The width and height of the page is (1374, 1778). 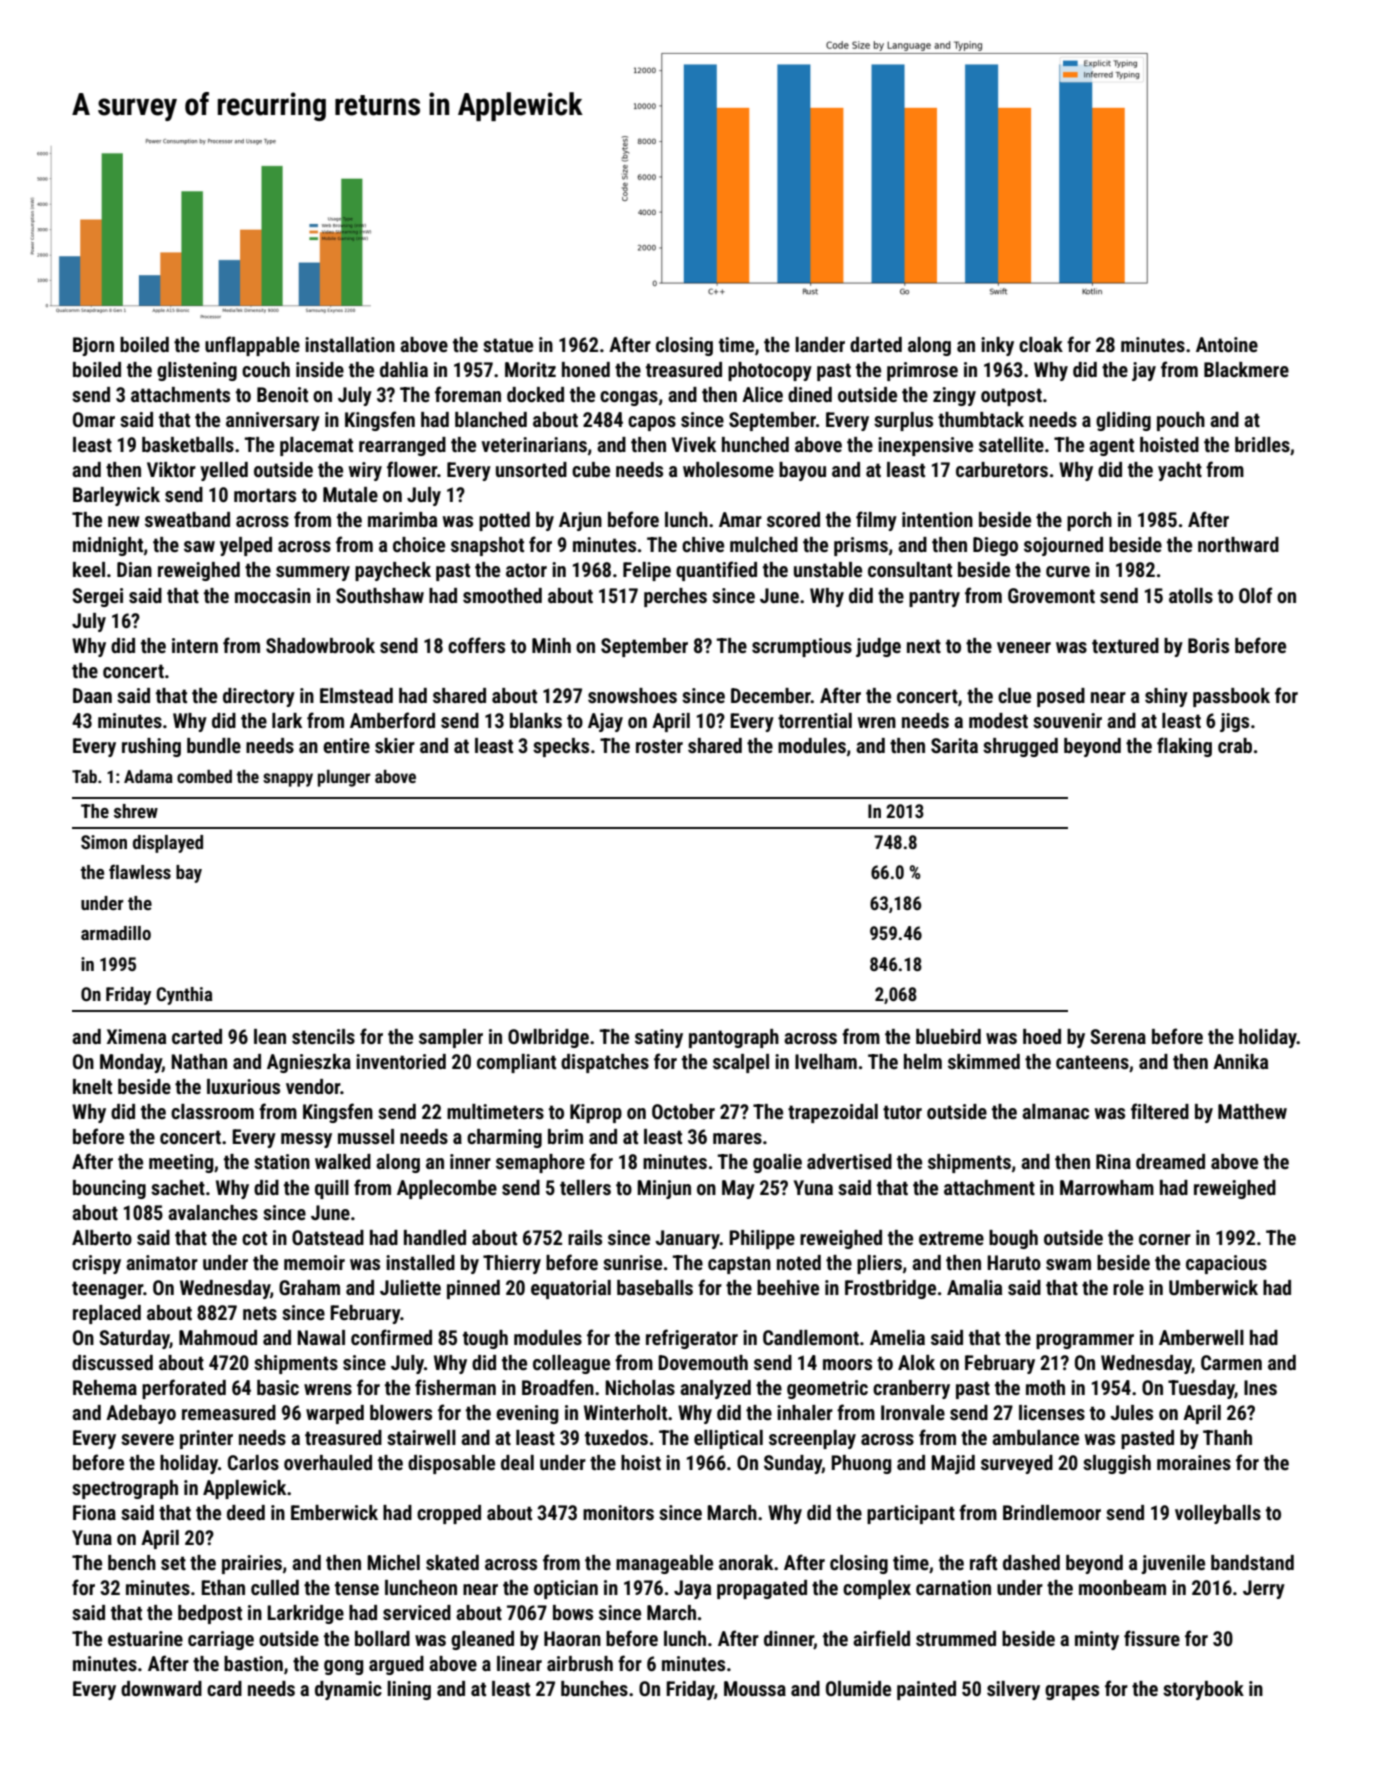 What do you see at coordinates (616, 1437) in the page?
I see `tuxedos` at bounding box center [616, 1437].
